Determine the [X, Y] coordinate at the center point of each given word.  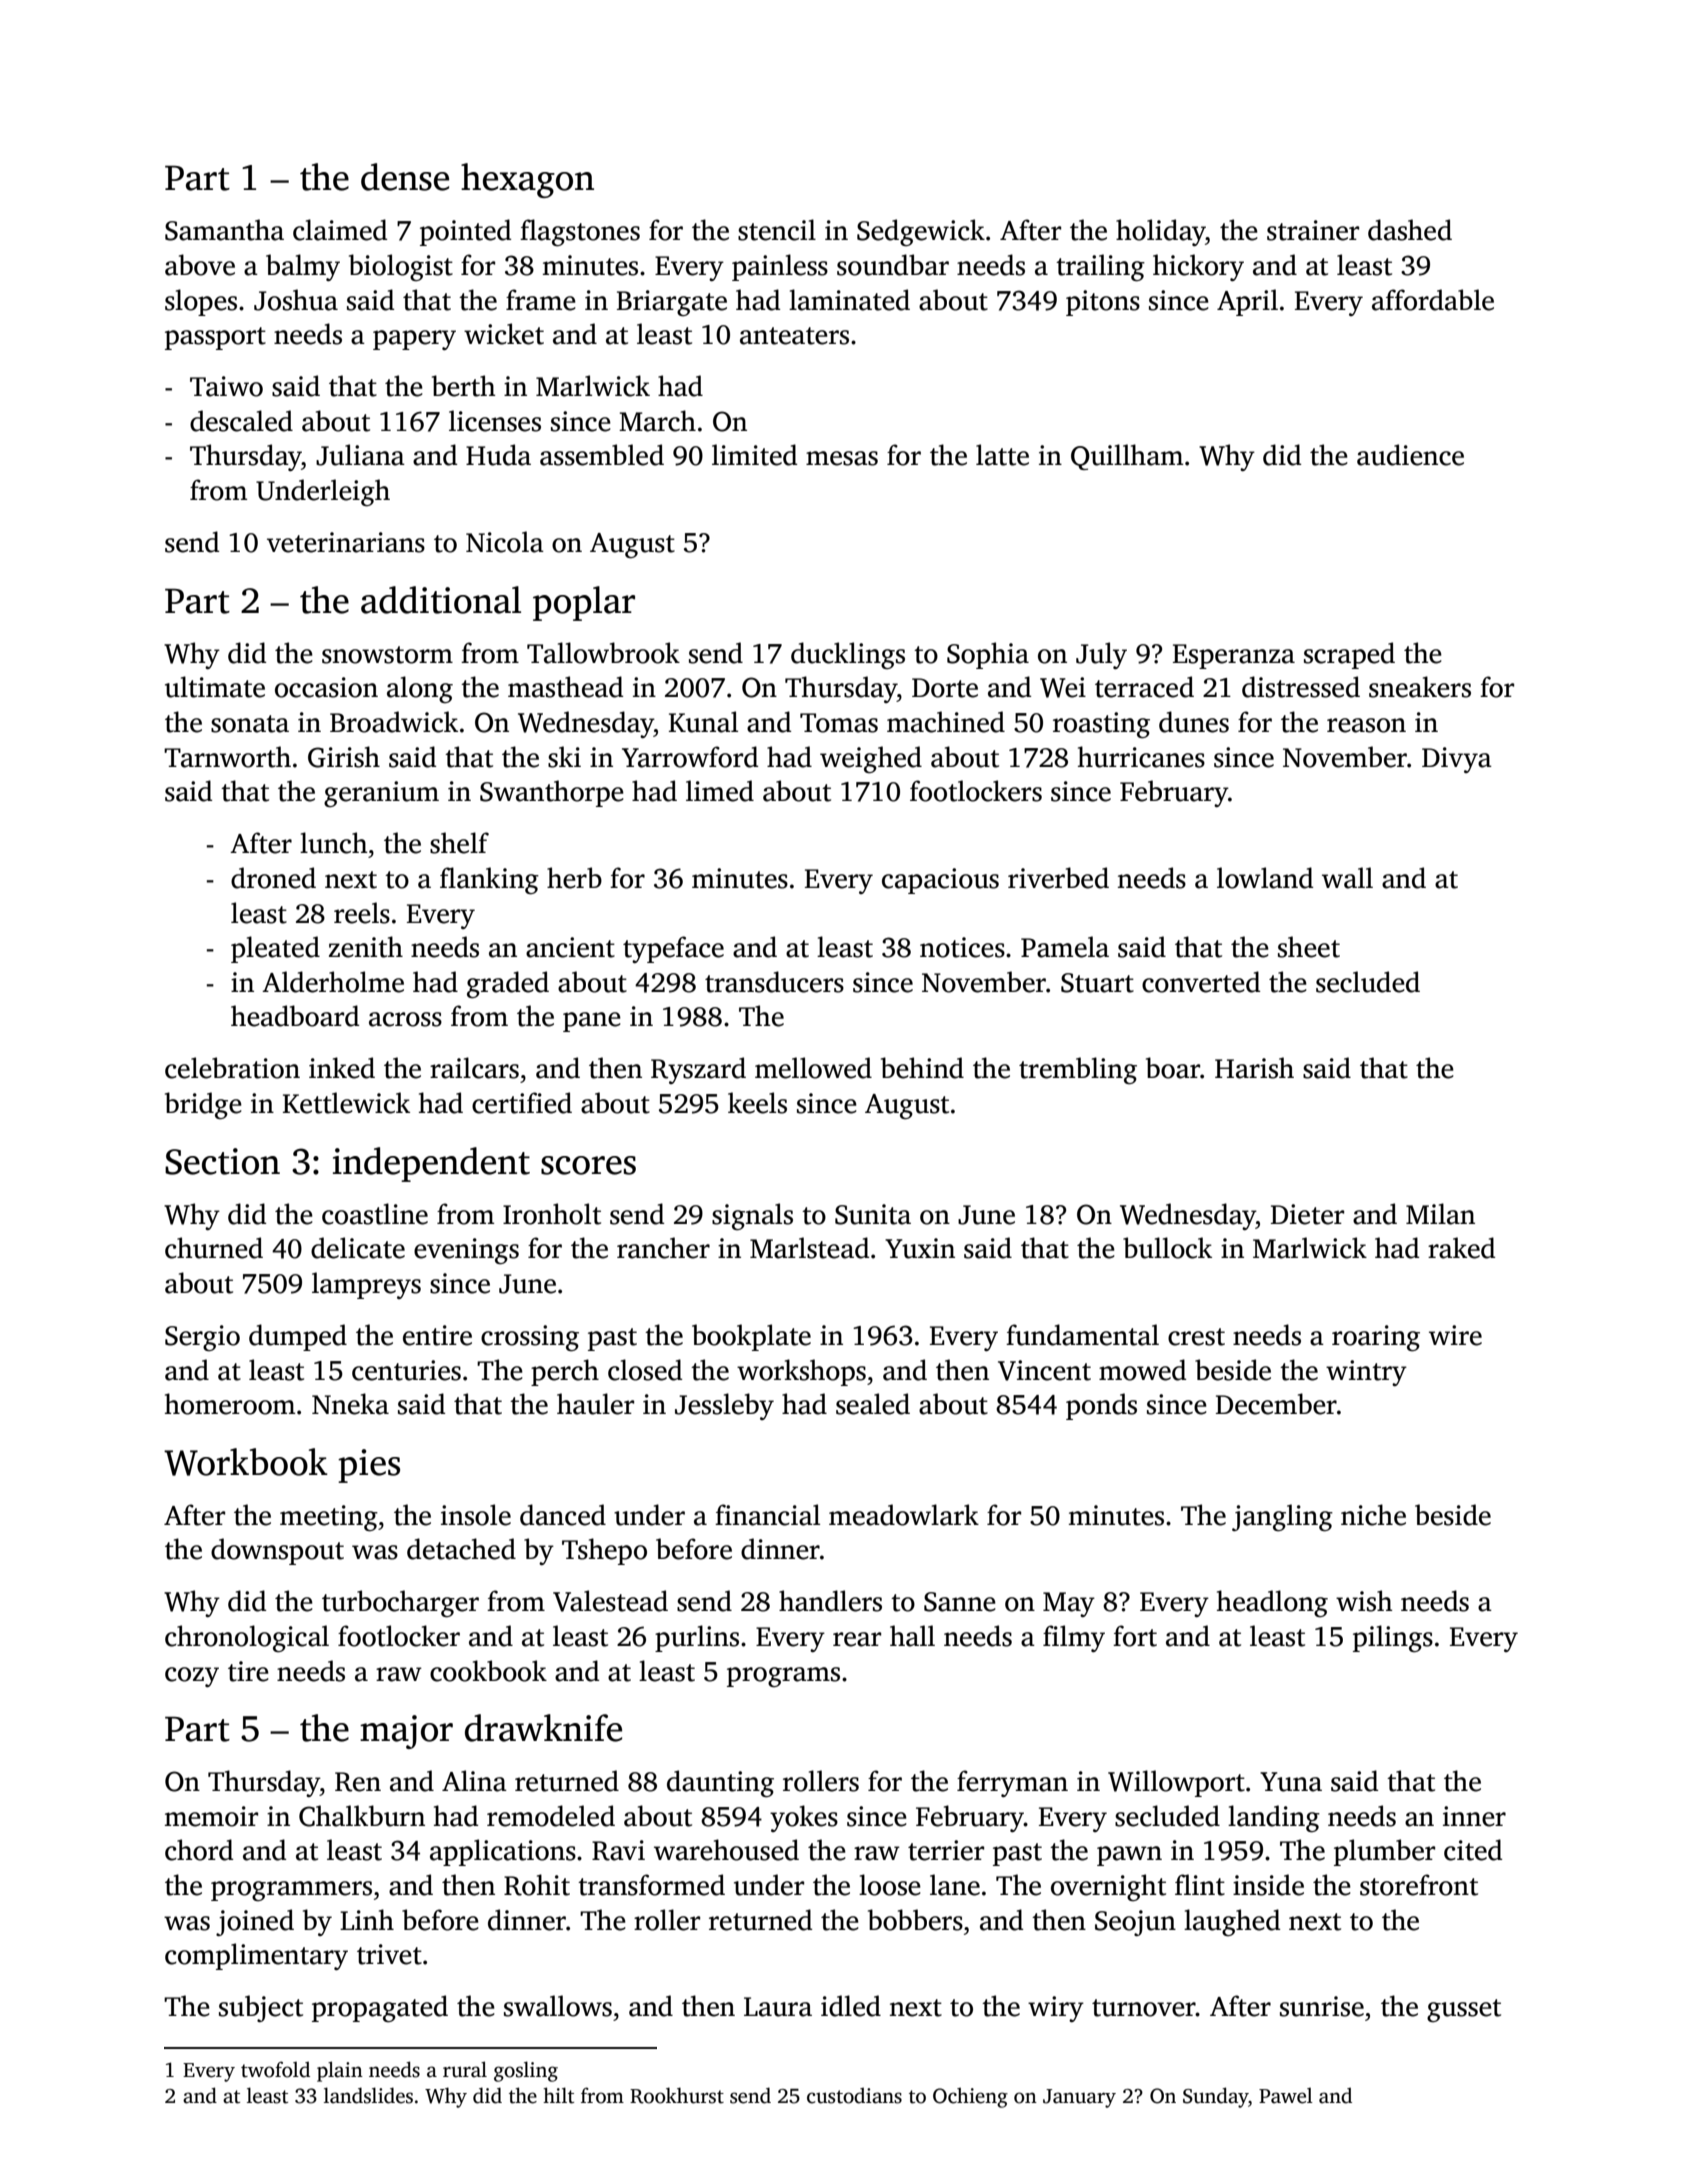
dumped [298, 1337]
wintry [1366, 1373]
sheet [1309, 947]
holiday [1161, 232]
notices [962, 947]
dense [405, 177]
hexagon [527, 180]
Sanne [960, 1602]
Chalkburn [362, 1816]
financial [767, 1515]
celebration [232, 1068]
